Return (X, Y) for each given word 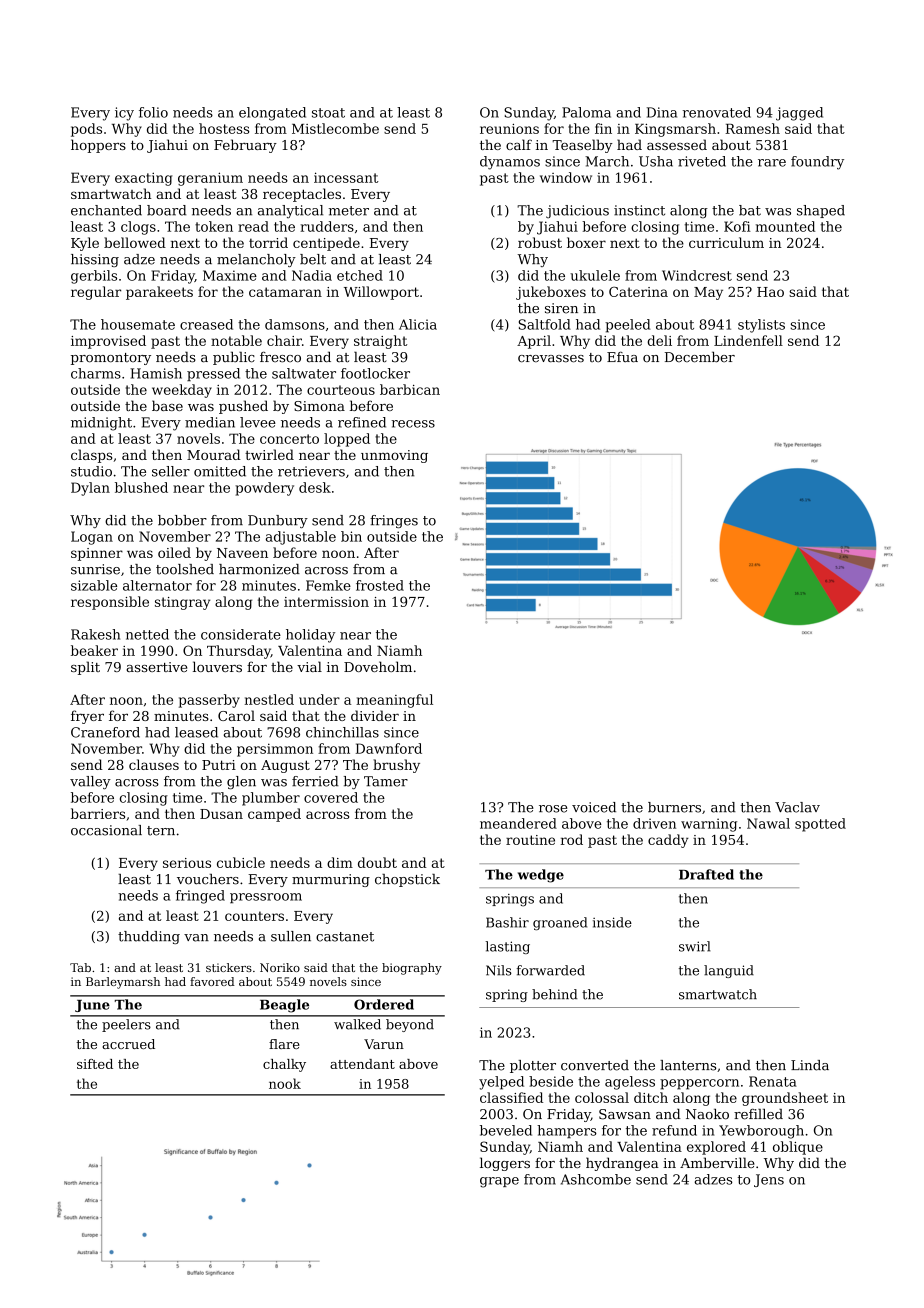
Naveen (242, 553)
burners (674, 807)
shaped (821, 211)
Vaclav (797, 807)
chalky (284, 1065)
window (566, 177)
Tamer (386, 781)
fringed (200, 897)
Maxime (230, 275)
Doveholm (378, 666)
